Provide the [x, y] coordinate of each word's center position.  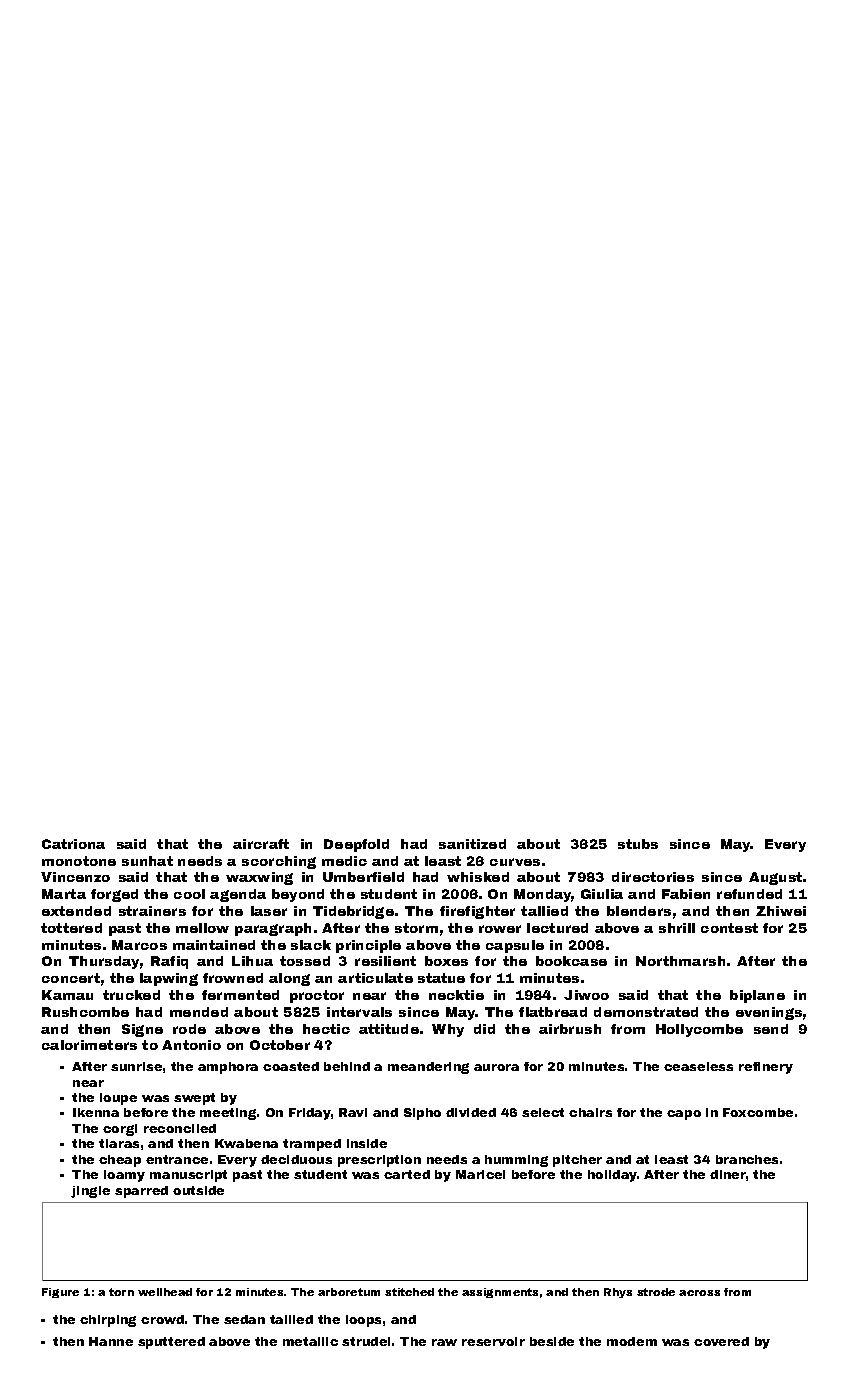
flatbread [553, 1012]
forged [114, 895]
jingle [90, 1192]
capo [684, 1115]
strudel [366, 1341]
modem [632, 1341]
